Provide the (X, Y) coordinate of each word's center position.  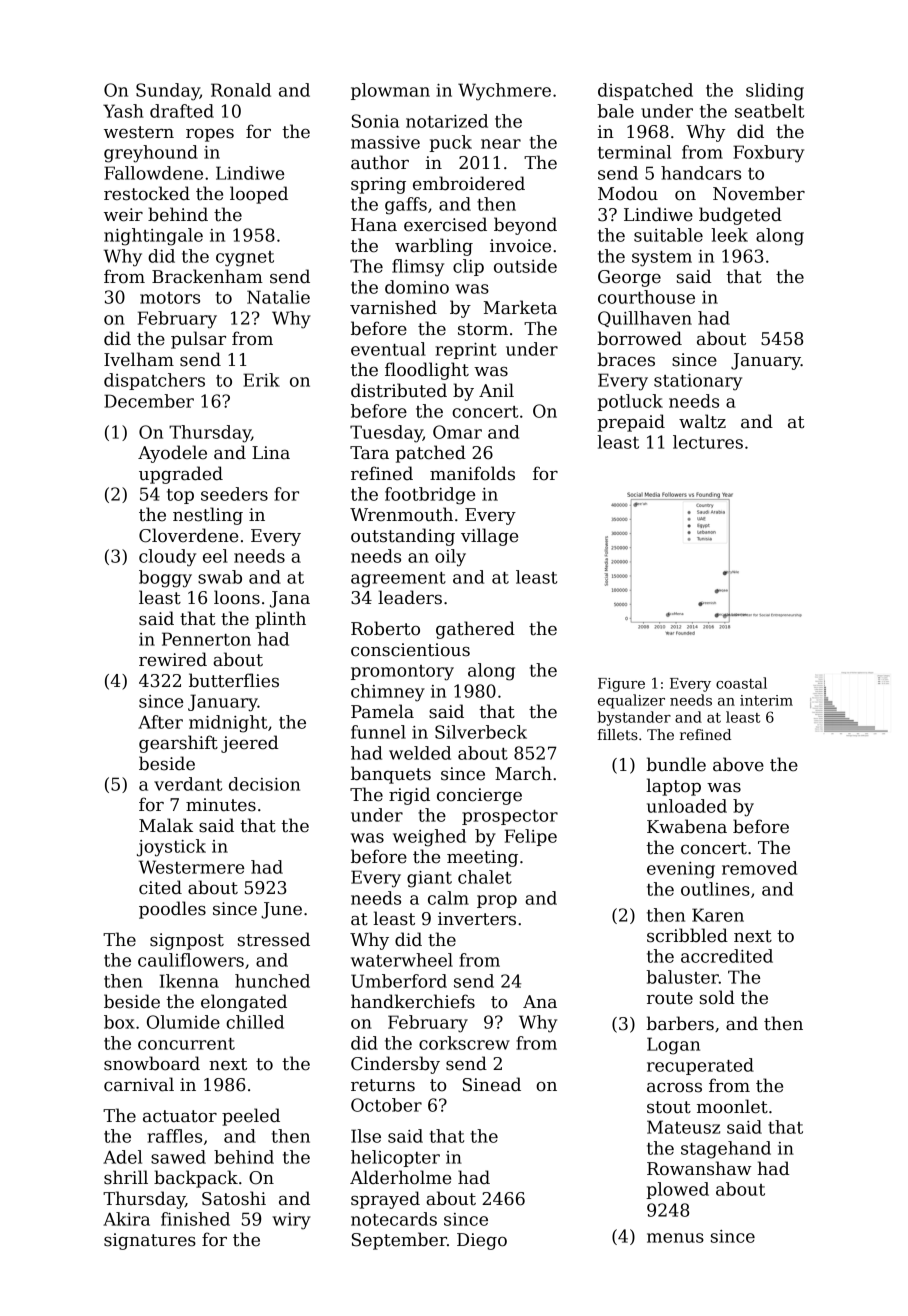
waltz (702, 421)
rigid (409, 796)
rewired (173, 659)
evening (681, 870)
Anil (496, 390)
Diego (482, 1241)
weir (123, 215)
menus (675, 1238)
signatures (150, 1241)
